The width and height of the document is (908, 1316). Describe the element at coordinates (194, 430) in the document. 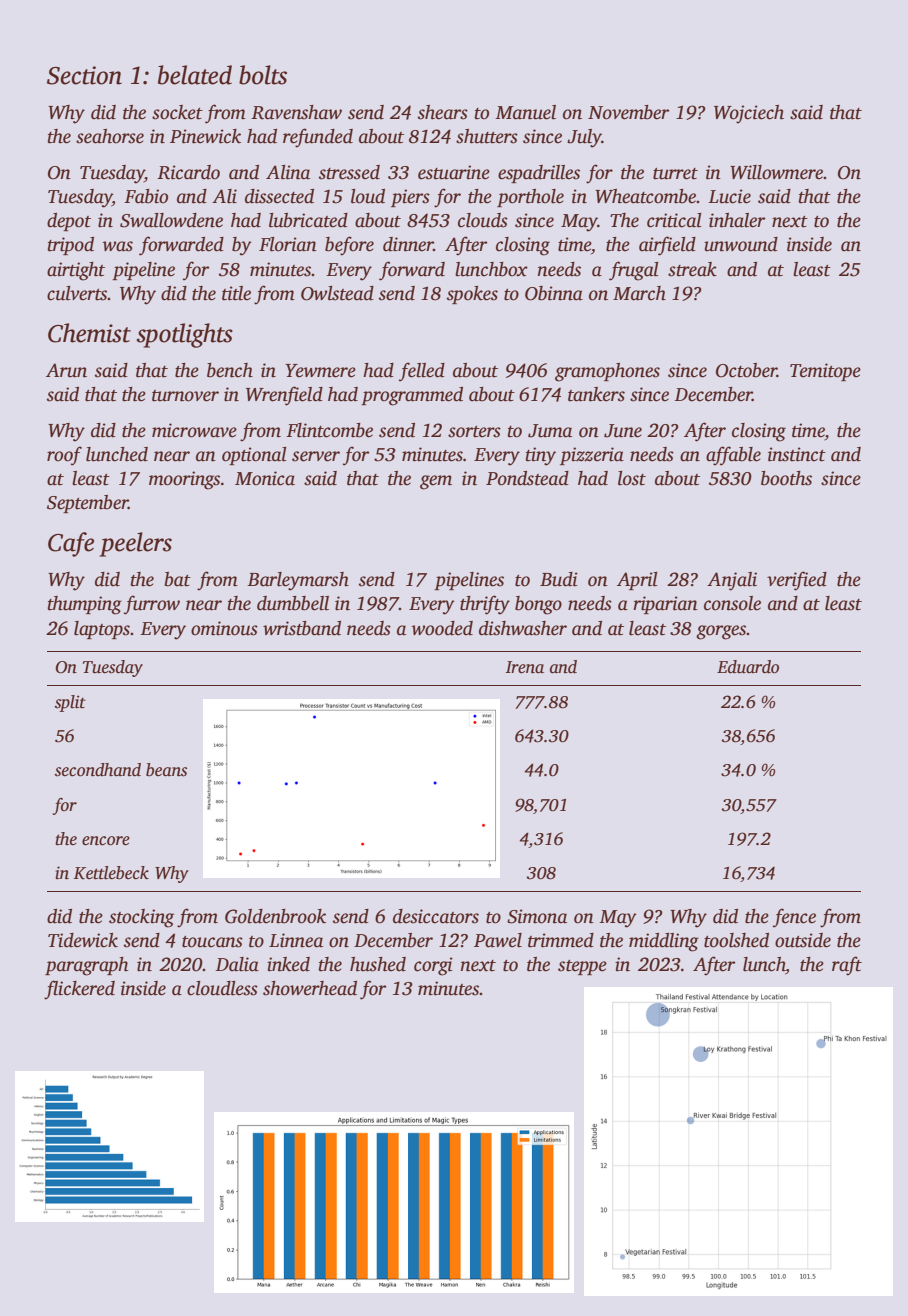

I see `microwave` at that location.
